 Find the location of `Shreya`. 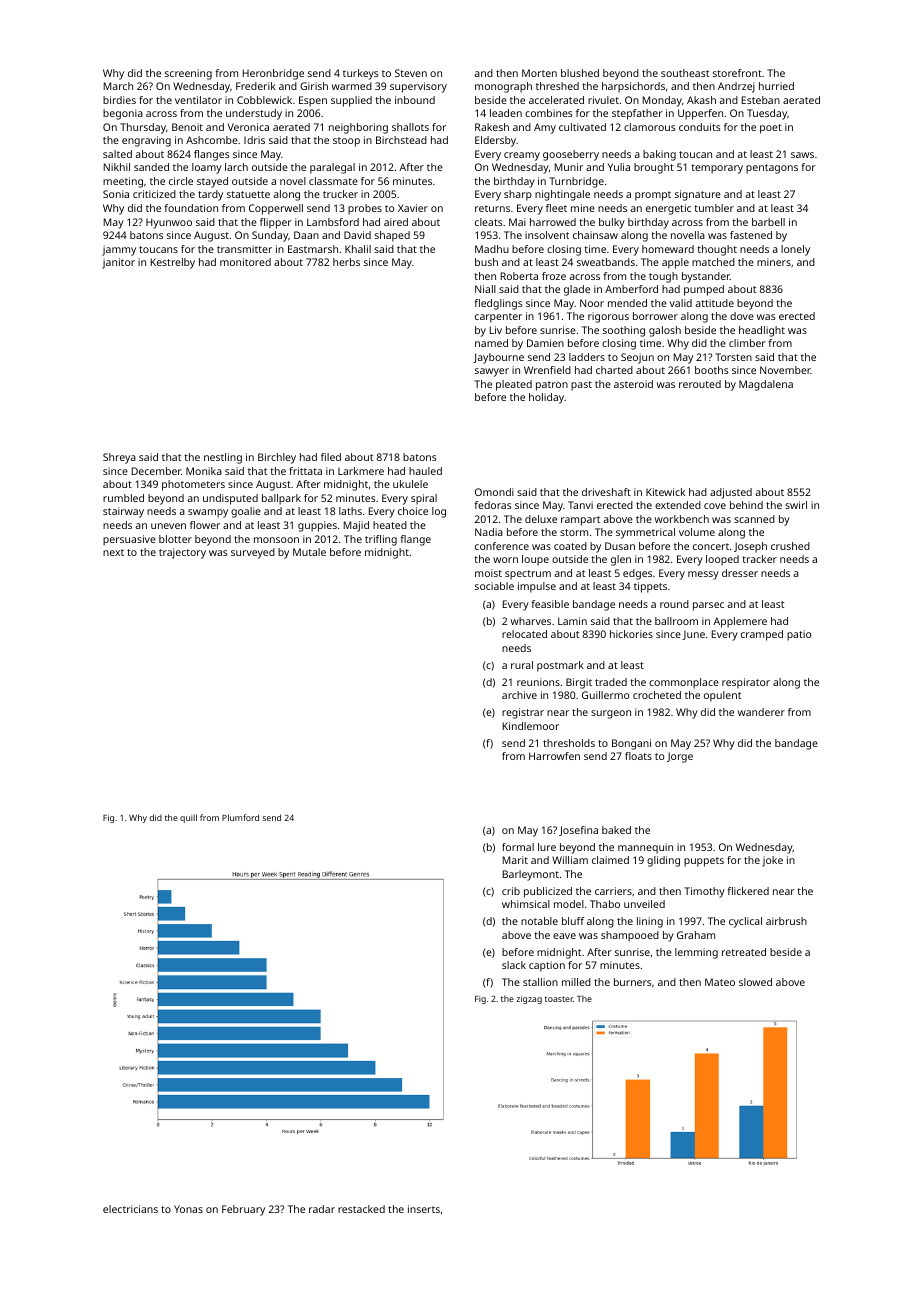

Shreya is located at coordinates (119, 458).
